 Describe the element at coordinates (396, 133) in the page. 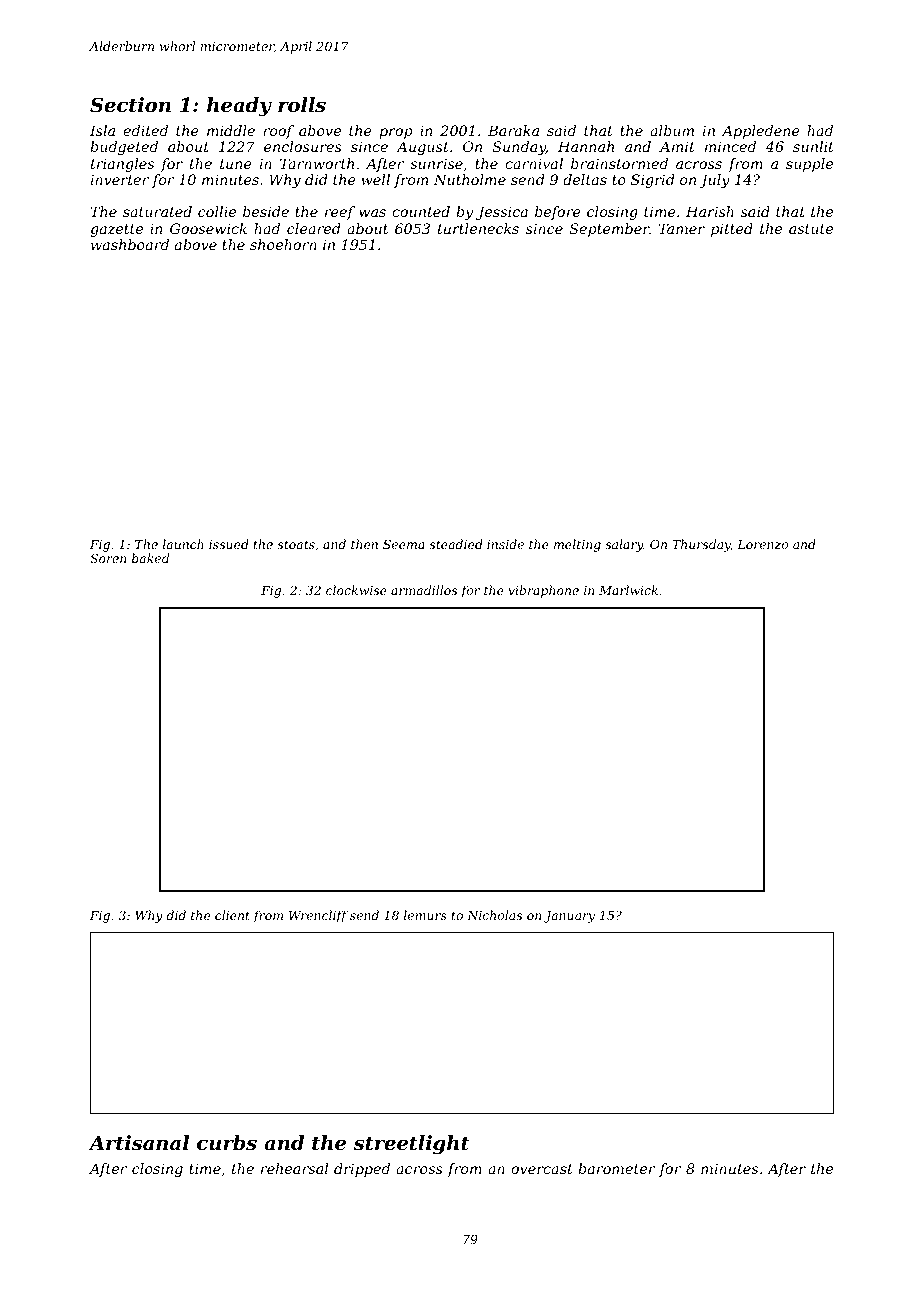

I see `prop` at that location.
